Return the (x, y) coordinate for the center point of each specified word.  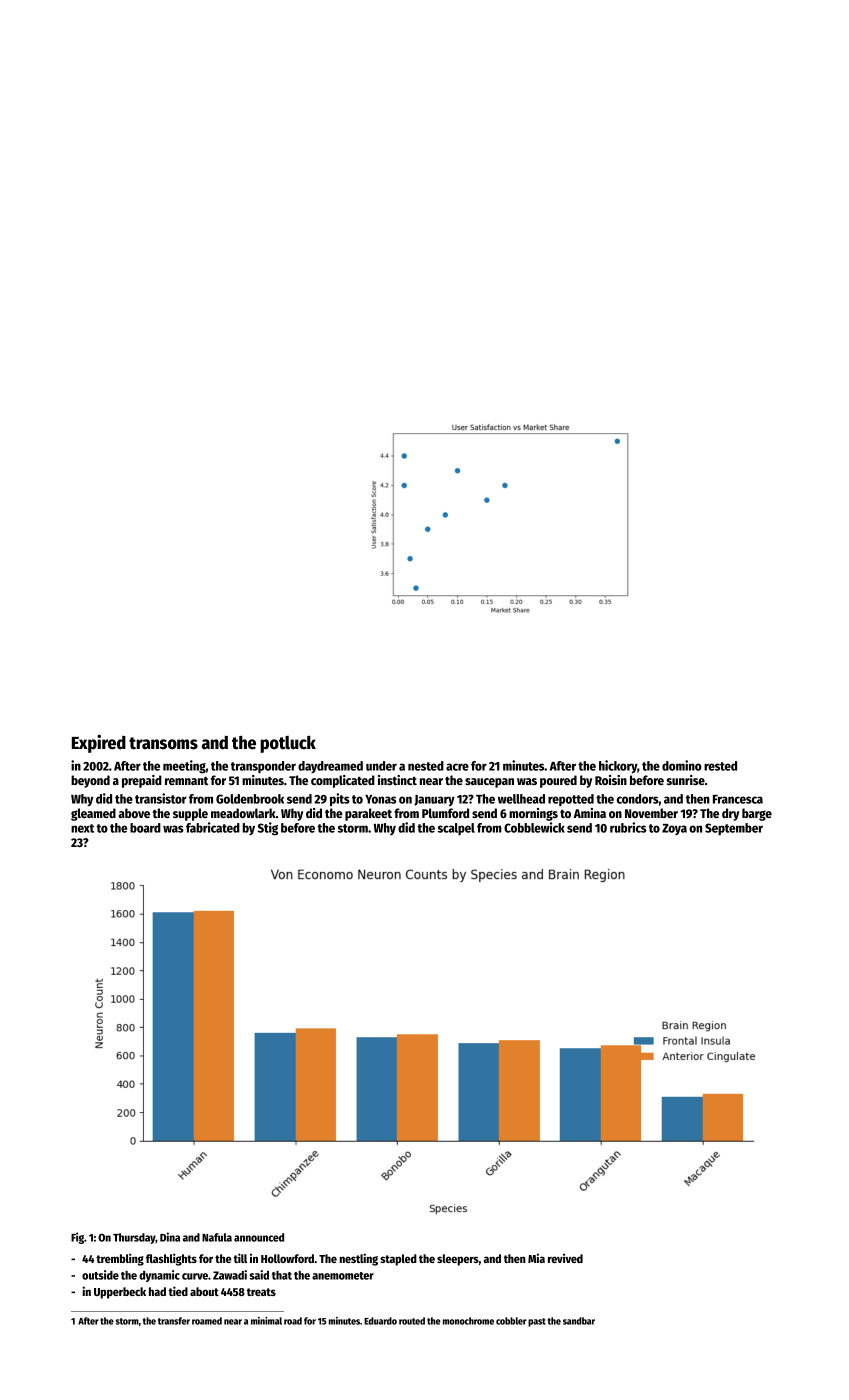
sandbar (579, 1321)
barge (757, 814)
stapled (398, 1260)
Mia (536, 1258)
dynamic (159, 1276)
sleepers (458, 1260)
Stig (268, 829)
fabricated (213, 827)
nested (426, 766)
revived (565, 1258)
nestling (358, 1259)
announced (259, 1237)
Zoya (674, 829)
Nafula (217, 1237)
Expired (99, 743)
